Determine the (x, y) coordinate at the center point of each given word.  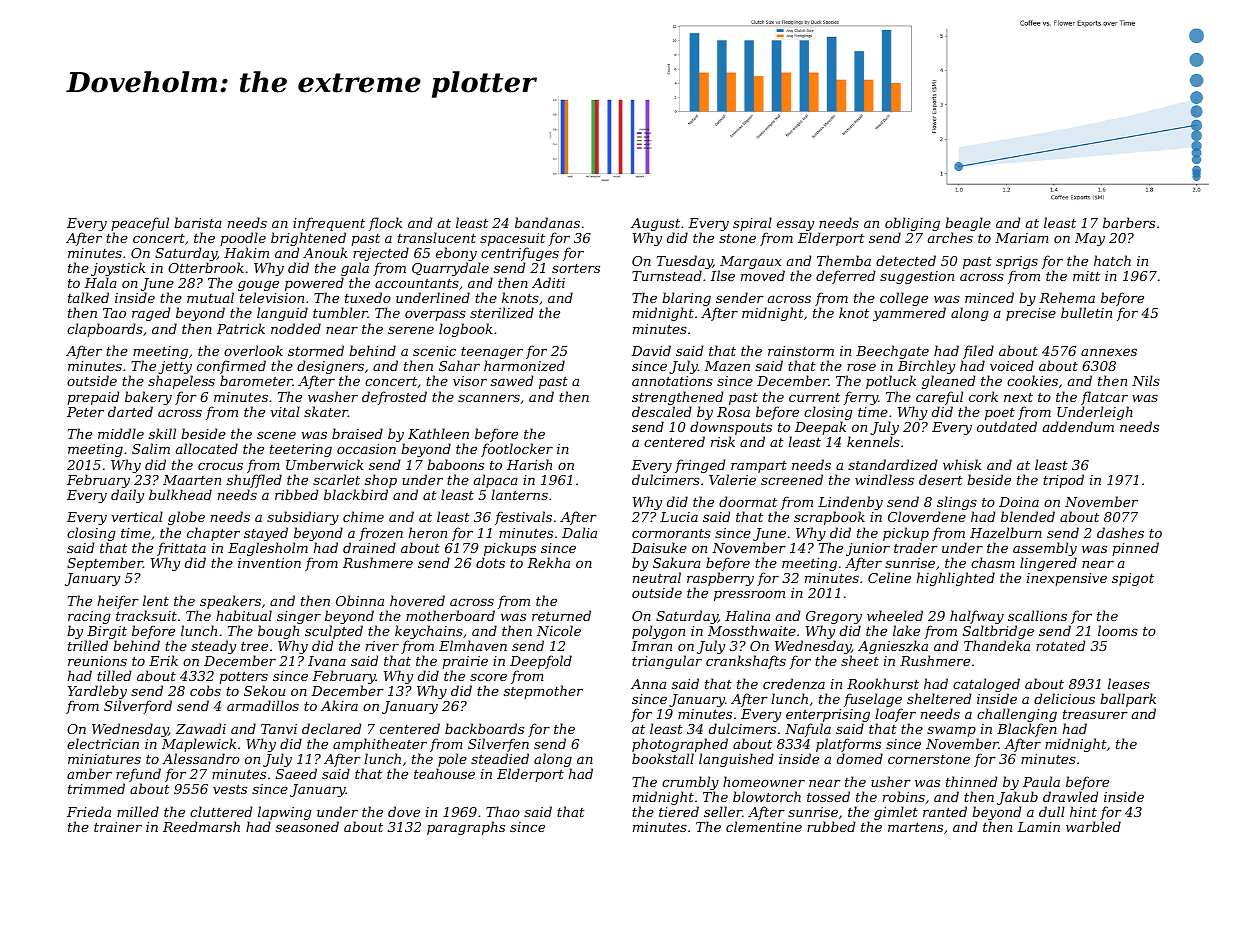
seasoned (307, 826)
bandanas (547, 222)
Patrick (241, 328)
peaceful (140, 224)
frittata (181, 549)
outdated (1007, 426)
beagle (968, 224)
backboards (484, 728)
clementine (764, 826)
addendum (1078, 426)
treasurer (1095, 714)
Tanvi (279, 729)
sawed (512, 380)
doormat (748, 501)
